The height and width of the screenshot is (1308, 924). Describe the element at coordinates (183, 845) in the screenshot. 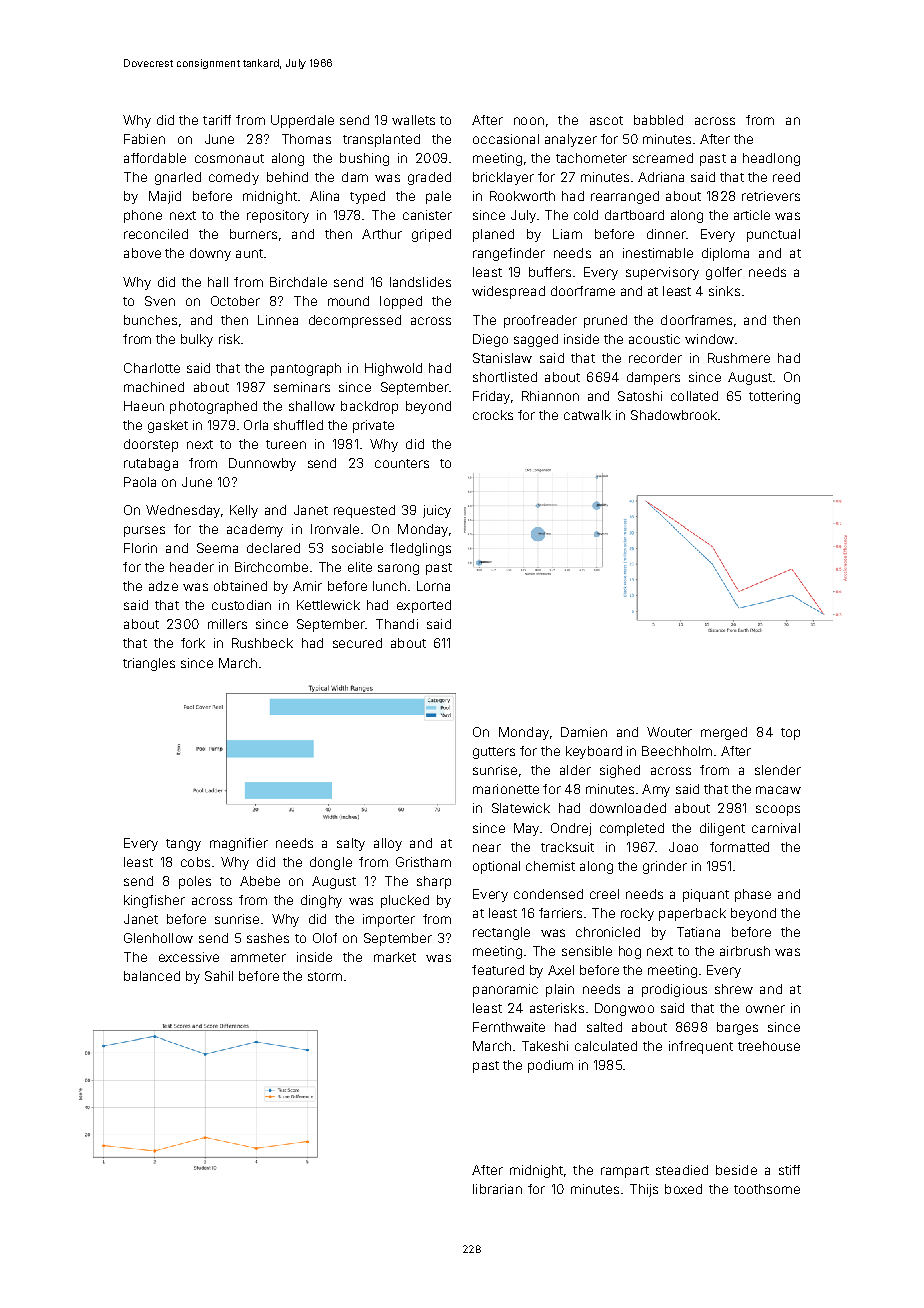

I see `tangy` at that location.
